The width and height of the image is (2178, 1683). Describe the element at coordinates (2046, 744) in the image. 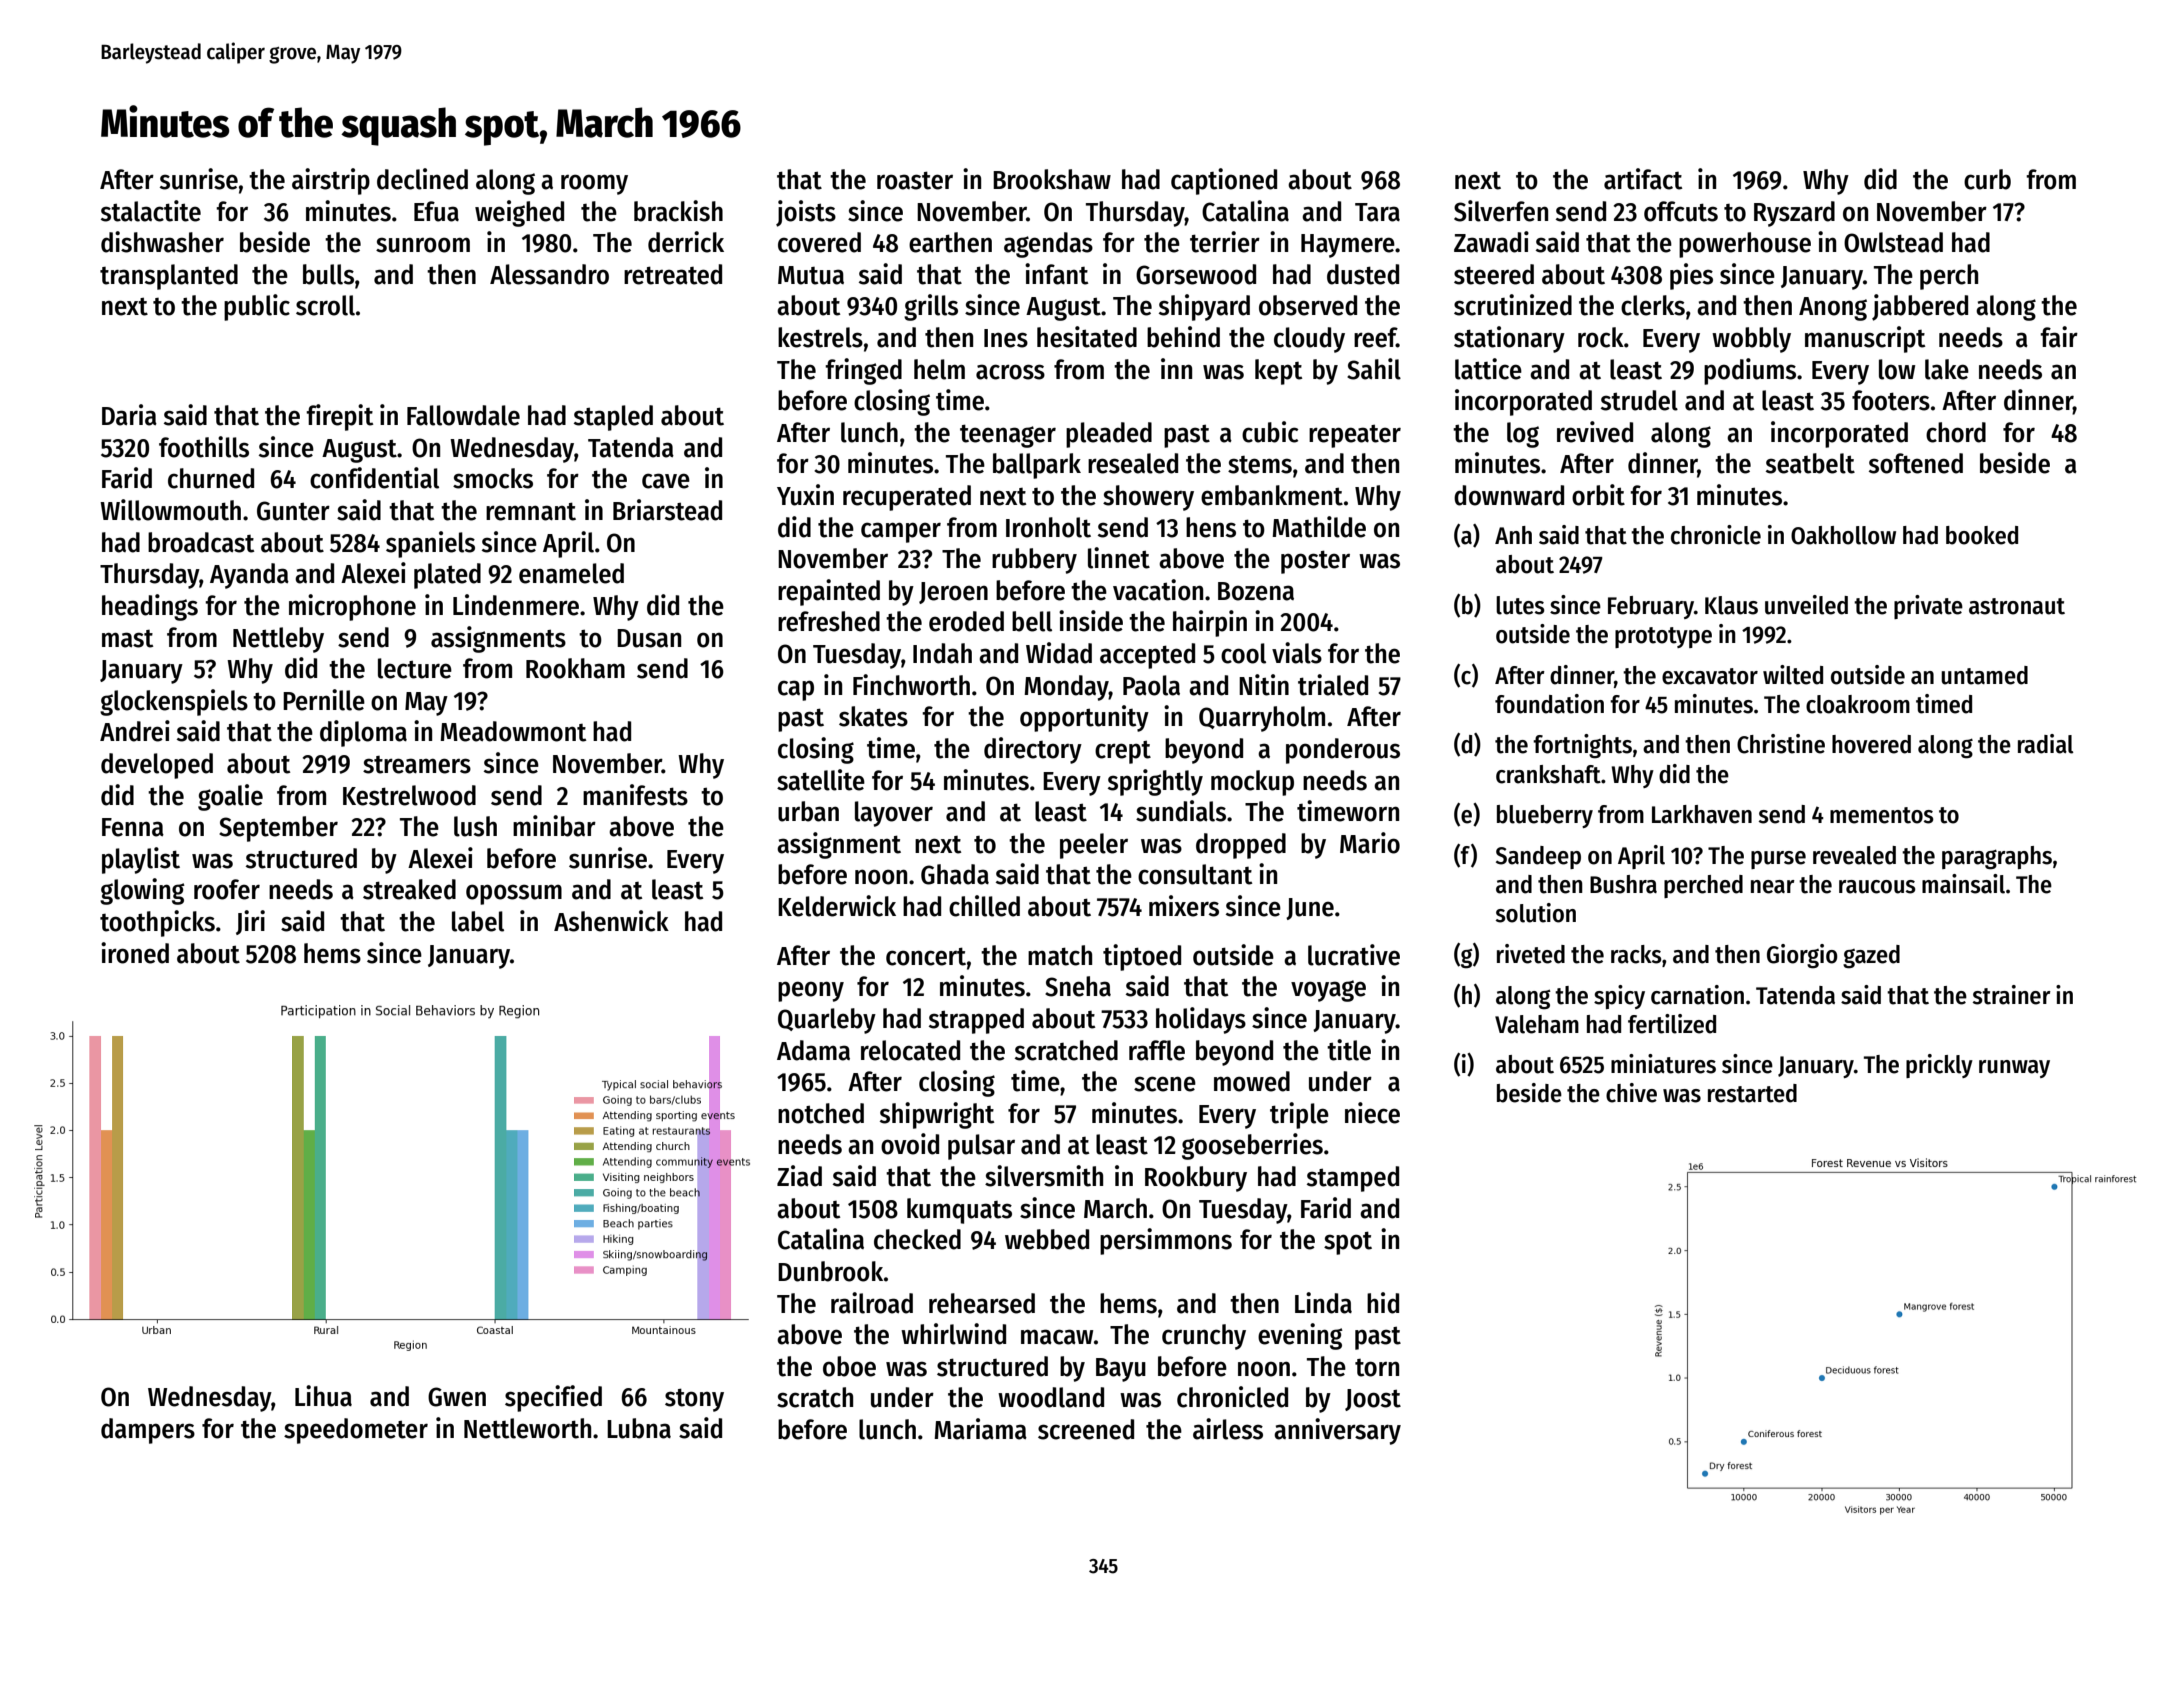

I see `radial` at that location.
